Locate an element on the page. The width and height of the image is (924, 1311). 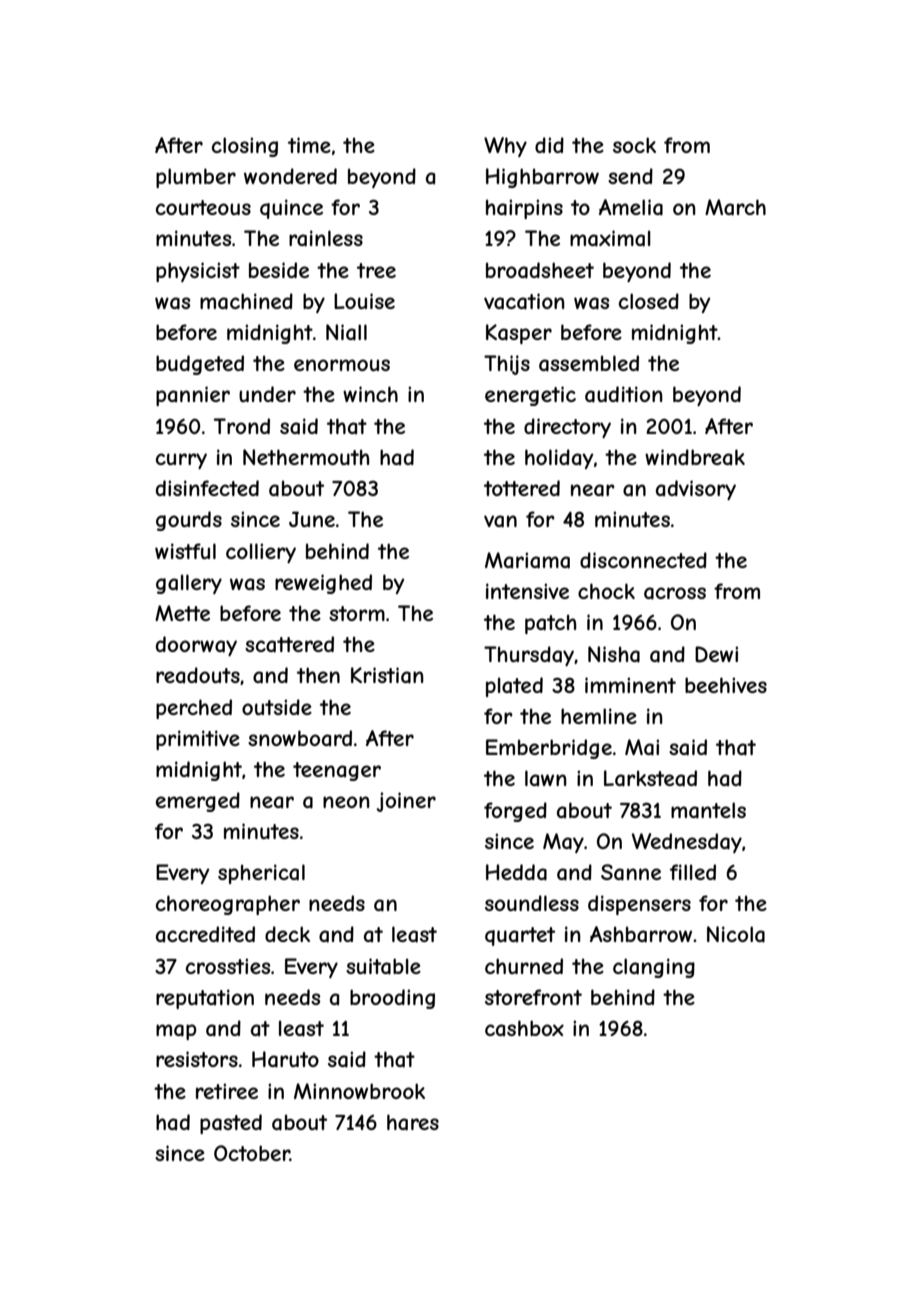
advisory is located at coordinates (696, 490).
